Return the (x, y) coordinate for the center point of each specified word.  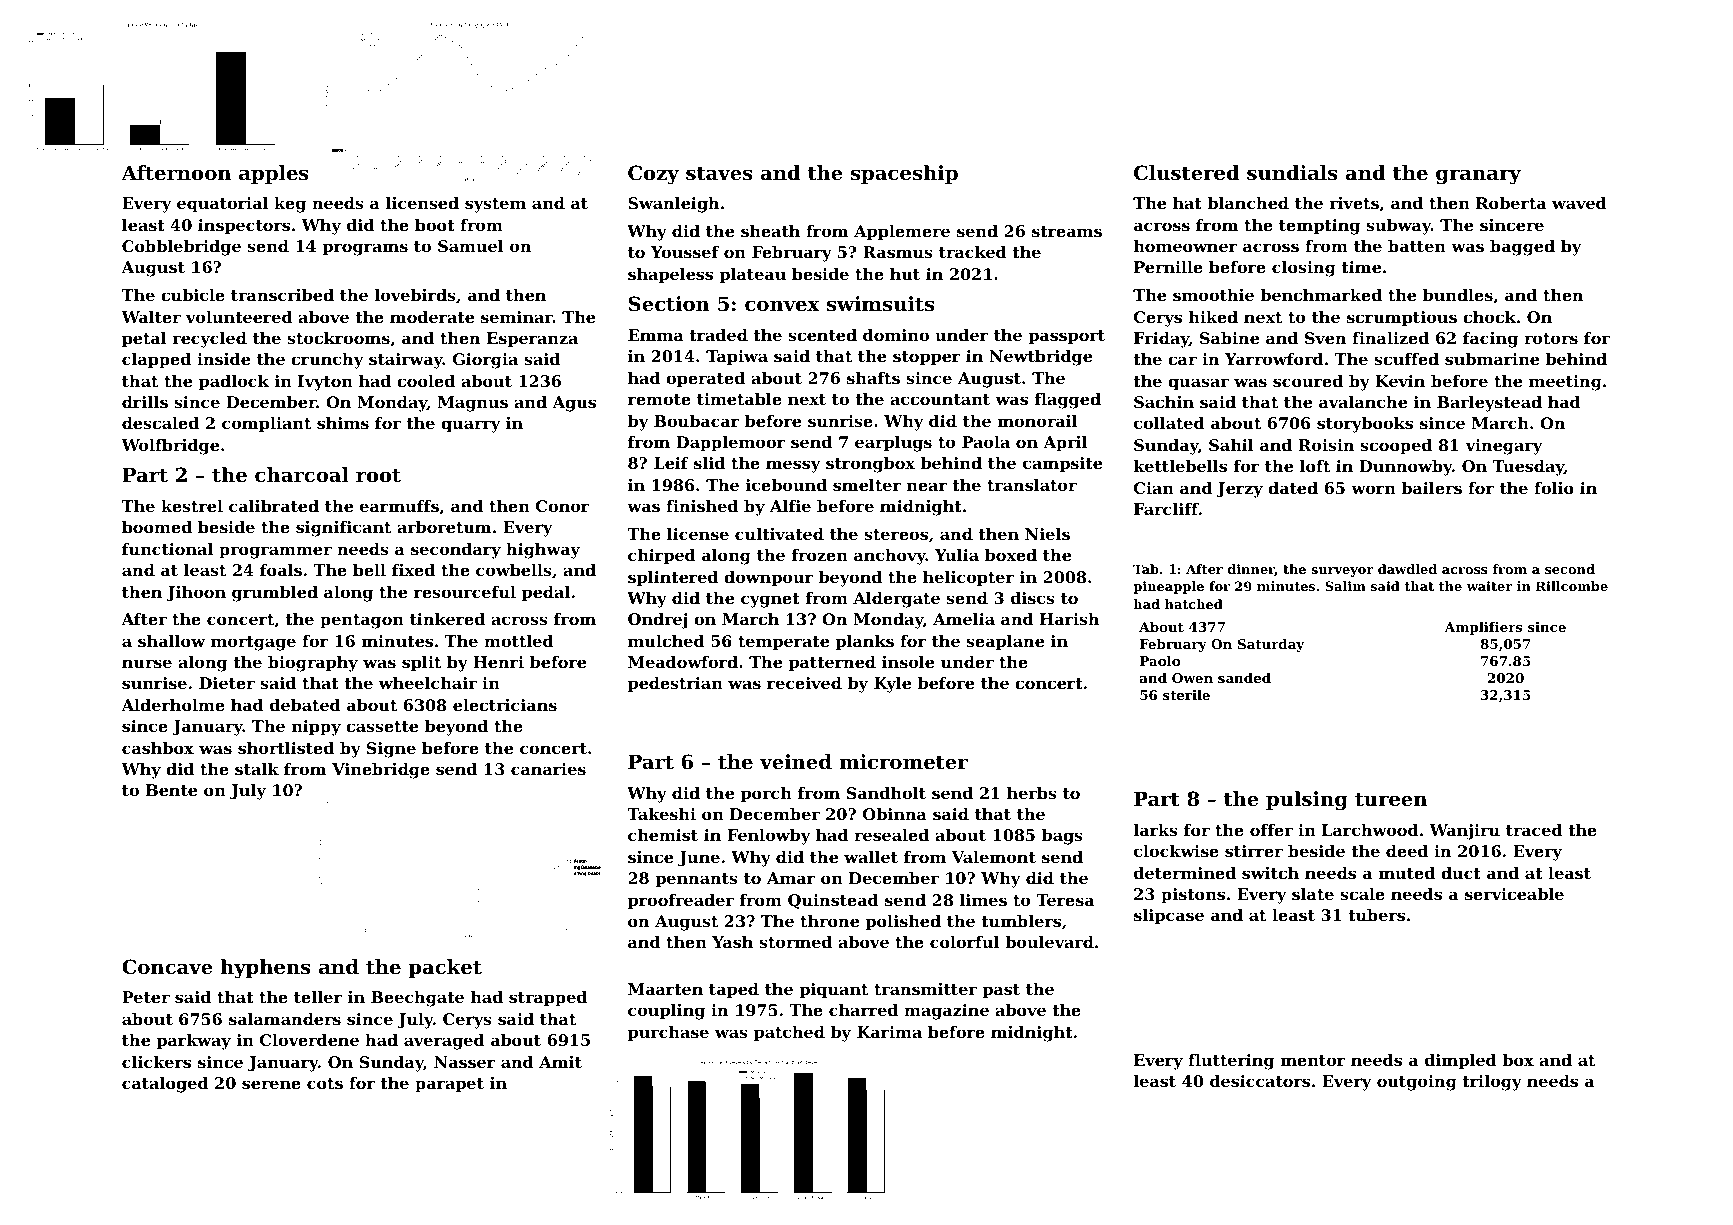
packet (445, 968)
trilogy (1492, 1083)
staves (719, 173)
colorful (964, 942)
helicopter (968, 579)
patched (789, 1034)
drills (145, 402)
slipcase (1169, 917)
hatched (1194, 604)
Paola (986, 442)
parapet (449, 1085)
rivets (1354, 203)
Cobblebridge (181, 248)
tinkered (447, 619)
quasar (1198, 384)
